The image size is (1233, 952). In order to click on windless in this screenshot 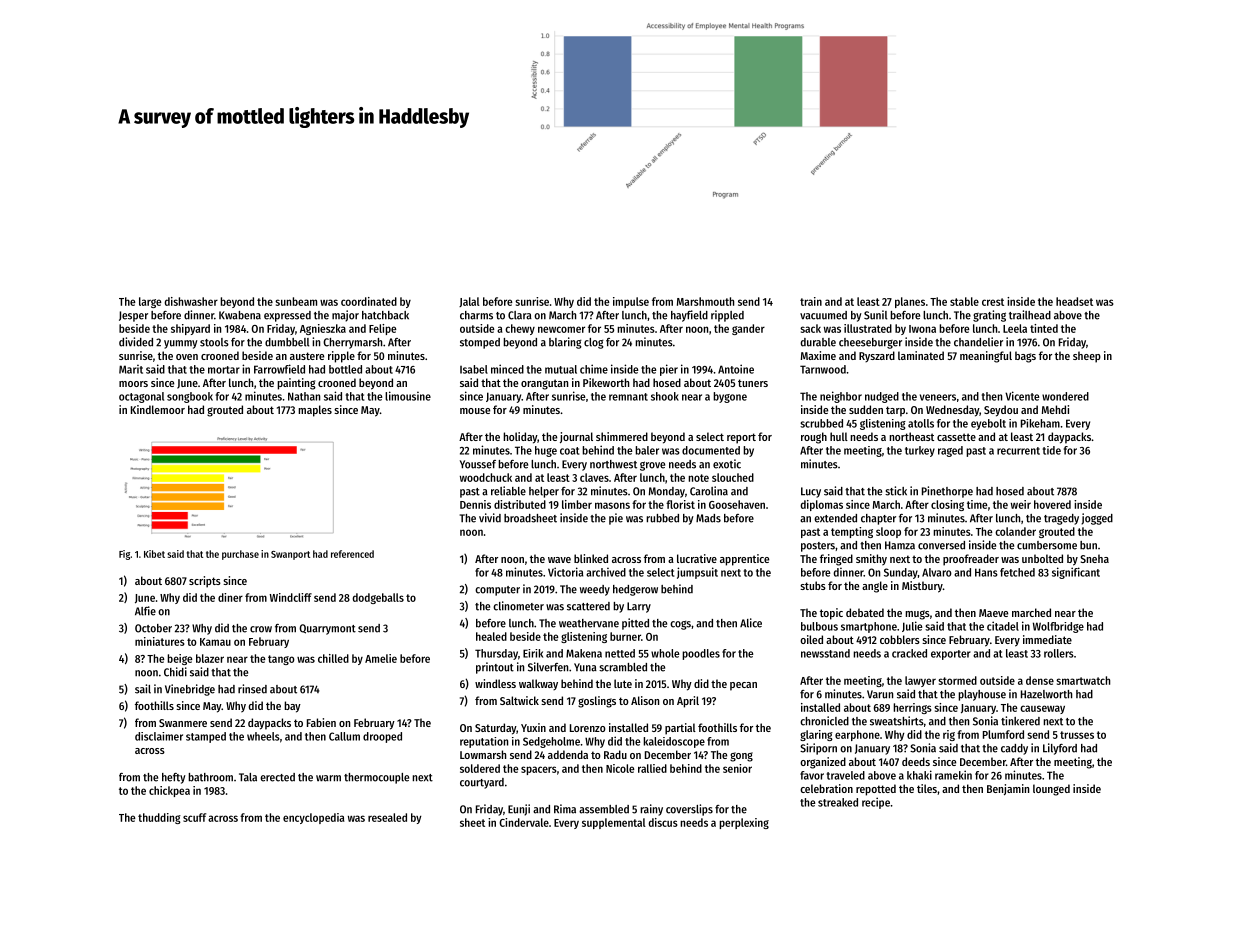, I will do `click(495, 683)`.
